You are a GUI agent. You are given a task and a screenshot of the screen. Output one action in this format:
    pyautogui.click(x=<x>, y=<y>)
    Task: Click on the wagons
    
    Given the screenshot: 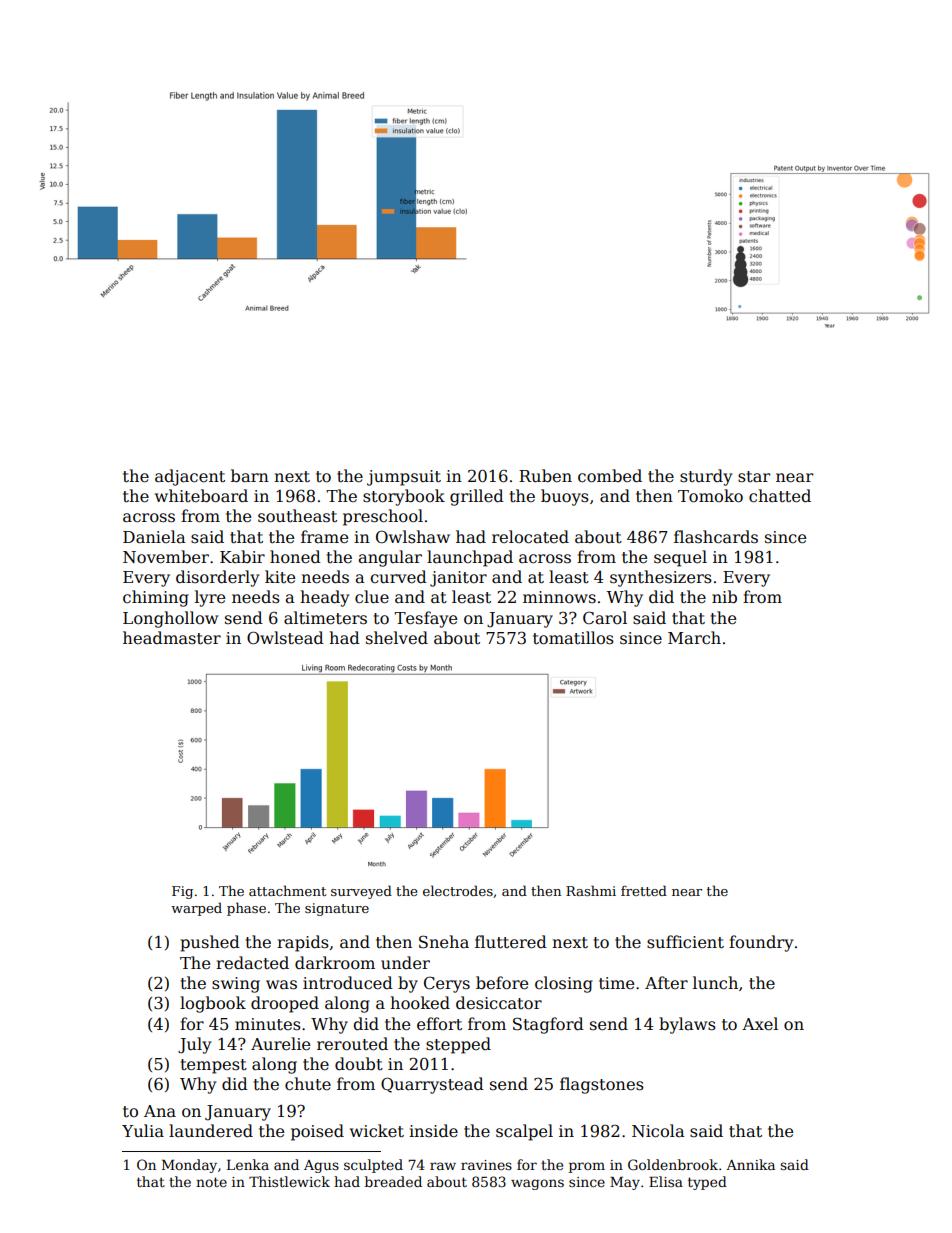 What is the action you would take?
    pyautogui.click(x=537, y=1184)
